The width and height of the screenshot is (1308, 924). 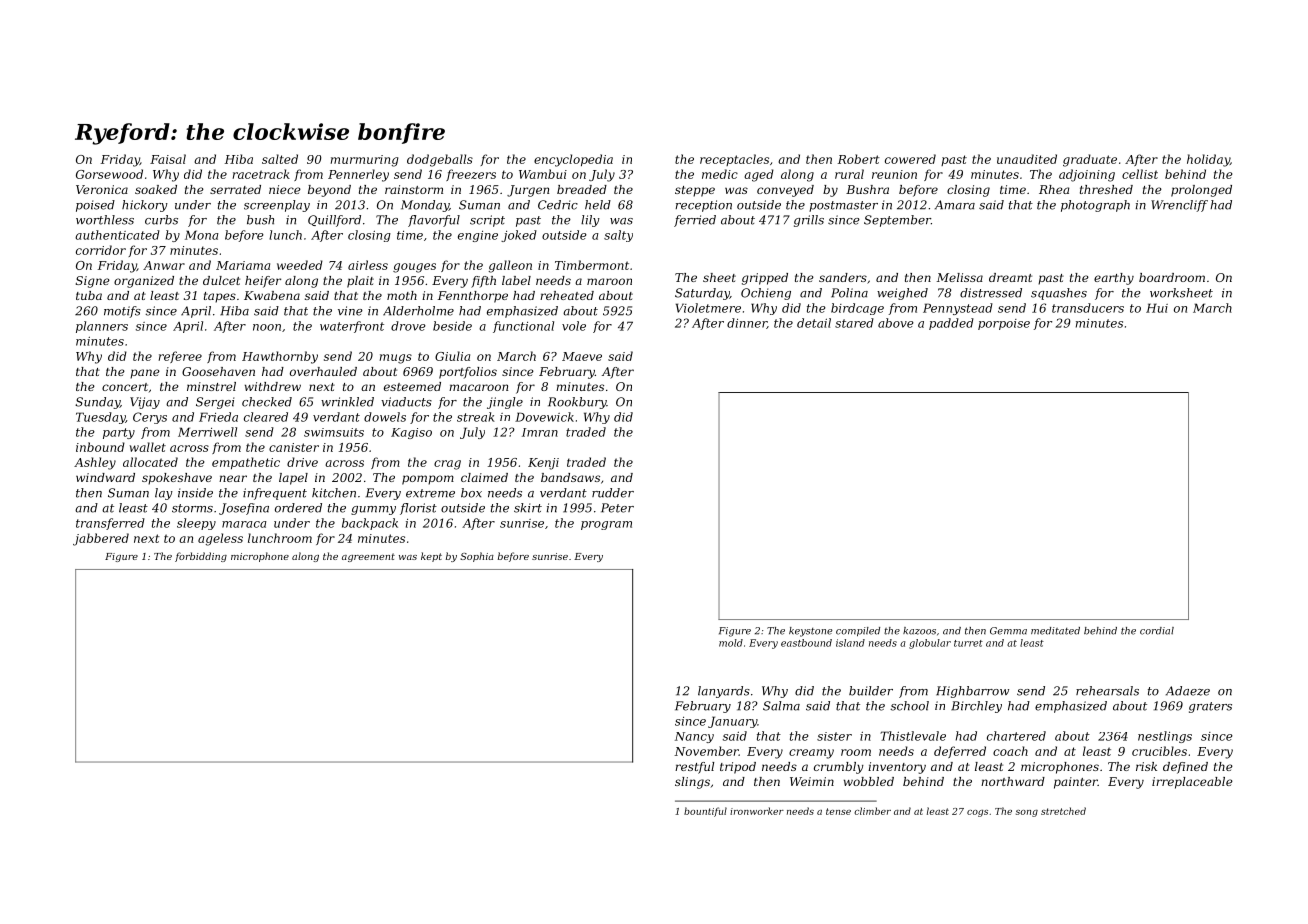 What do you see at coordinates (734, 160) in the screenshot?
I see `receptacles` at bounding box center [734, 160].
